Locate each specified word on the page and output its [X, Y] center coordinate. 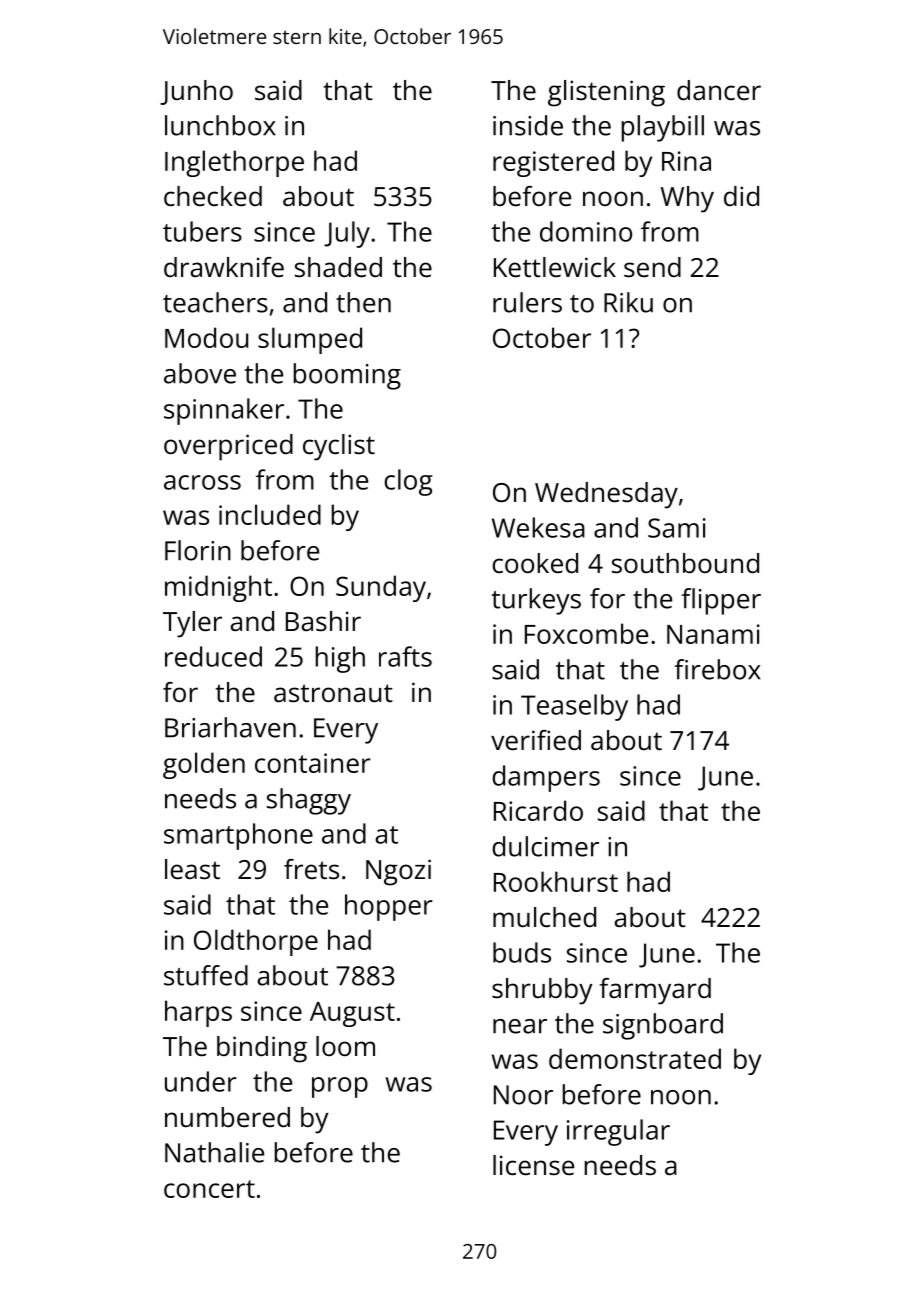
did [741, 196]
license [533, 1165]
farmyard [655, 991]
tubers [202, 231]
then [363, 302]
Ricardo [538, 810]
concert [209, 1189]
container [313, 763]
